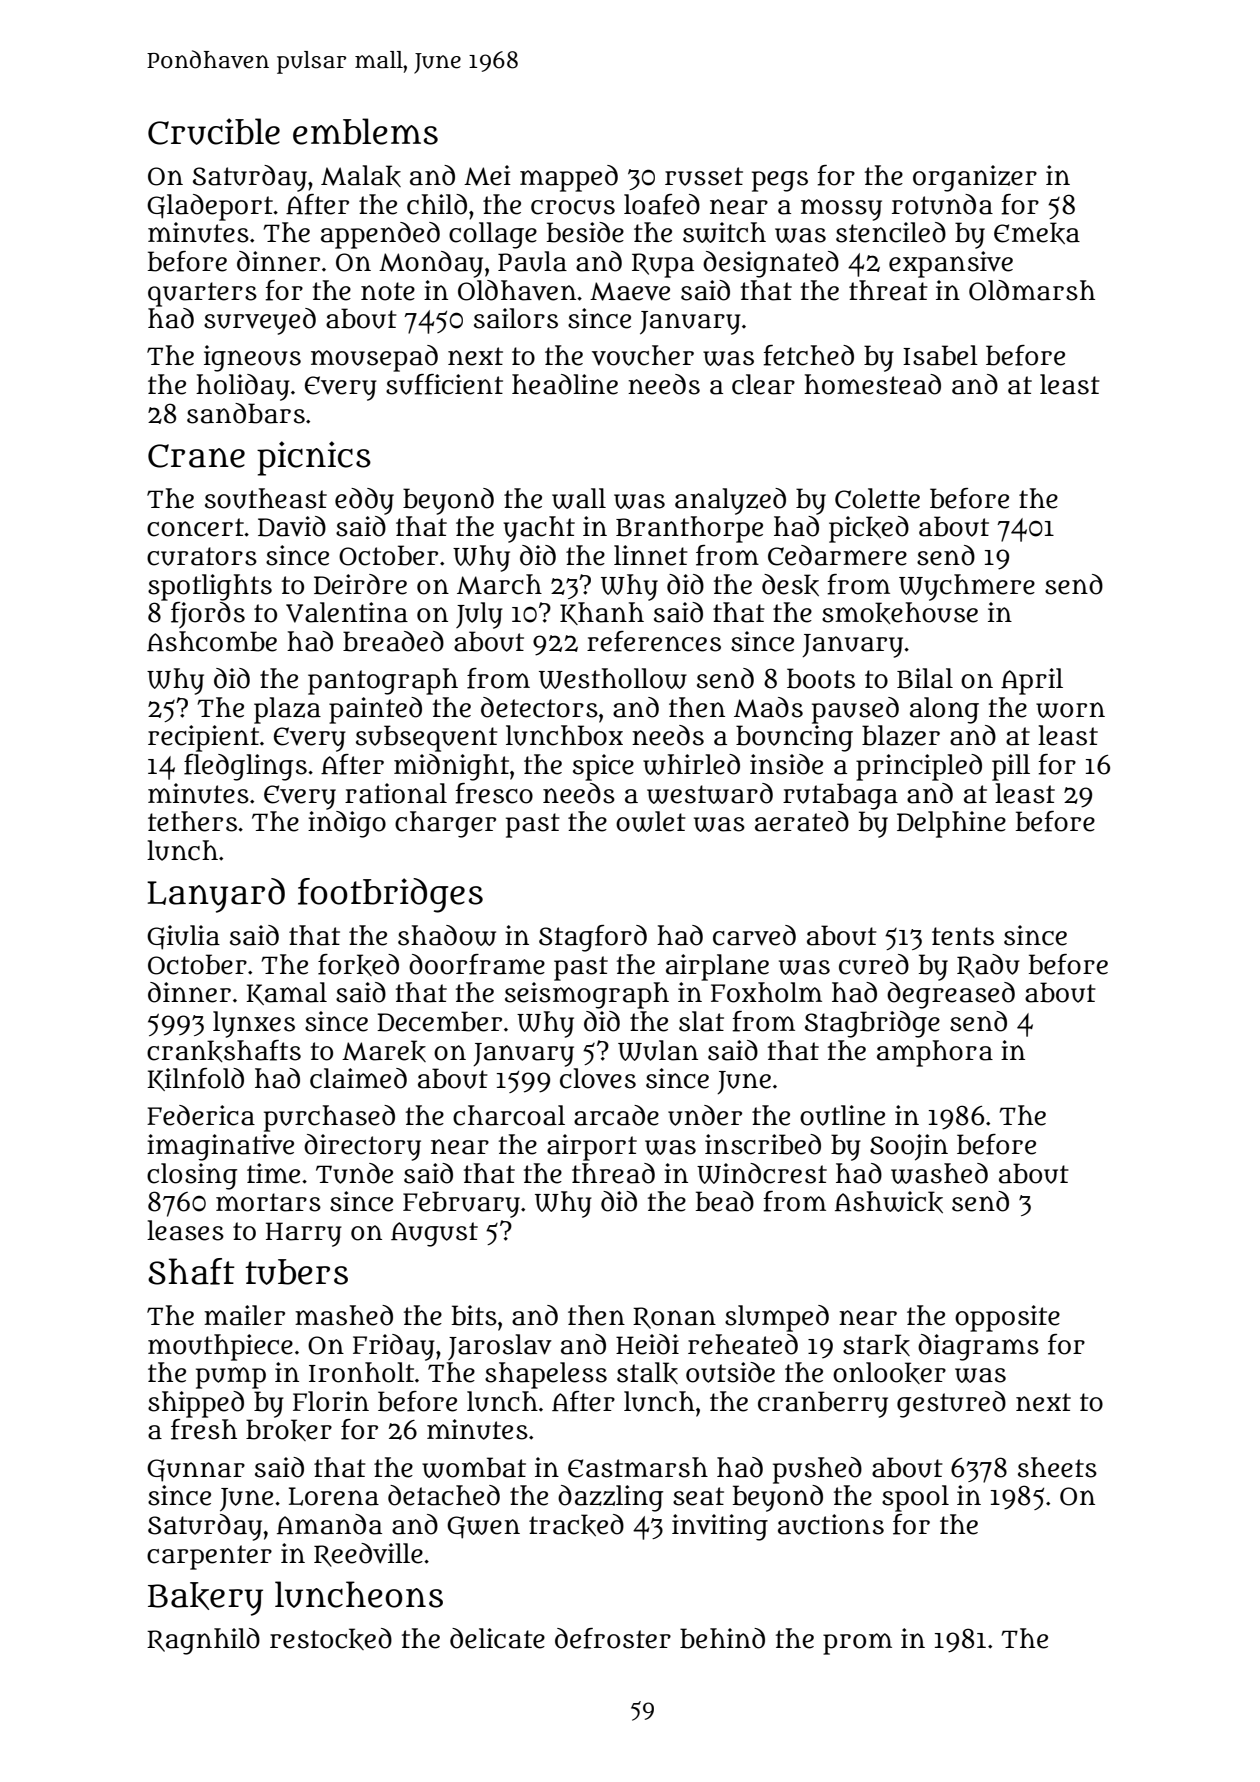 This screenshot has width=1260, height=1782. Describe the element at coordinates (516, 318) in the screenshot. I see `sailors` at that location.
